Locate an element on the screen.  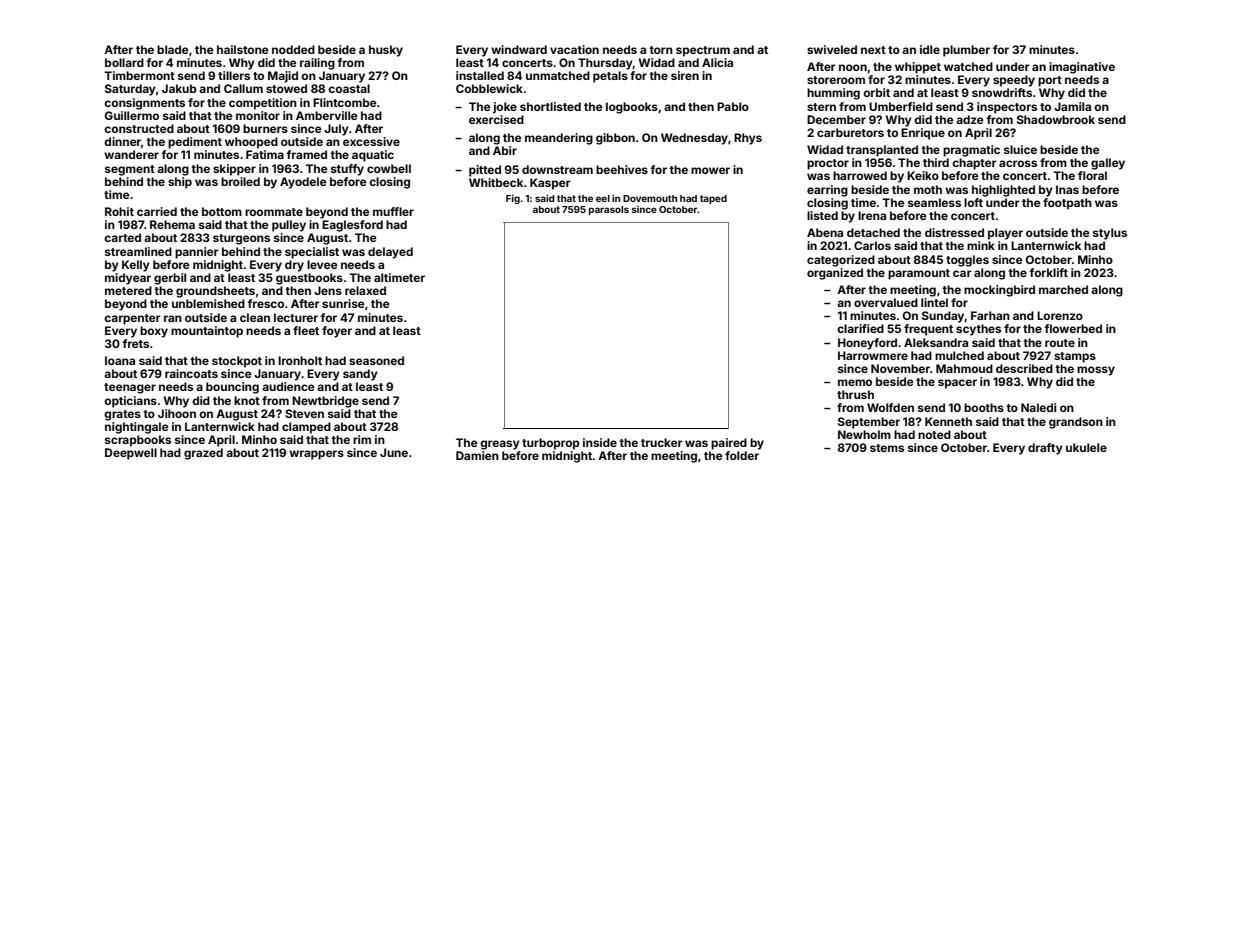
plumber is located at coordinates (966, 51).
